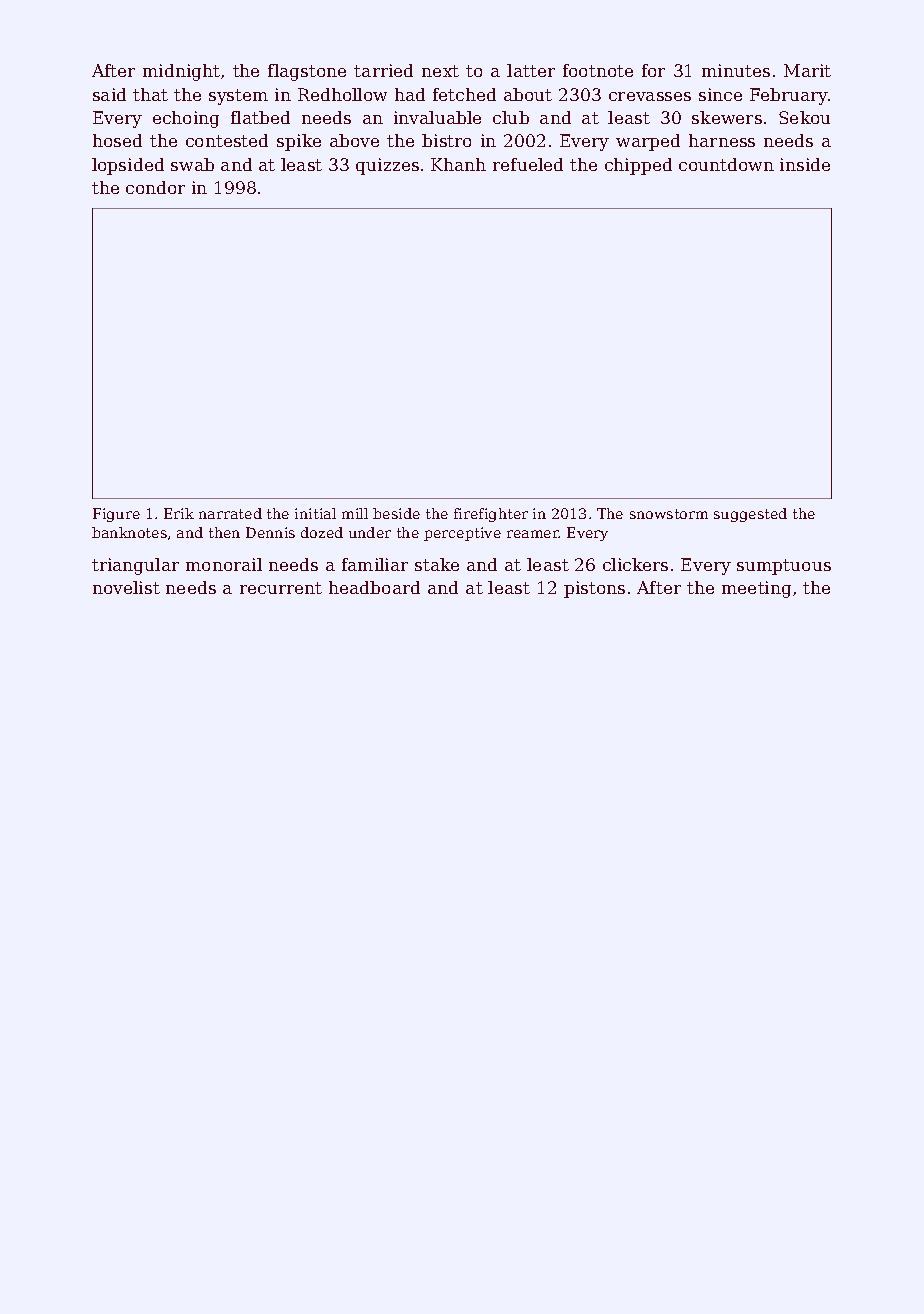 The width and height of the page is (924, 1314). Describe the element at coordinates (155, 187) in the page. I see `condor` at that location.
